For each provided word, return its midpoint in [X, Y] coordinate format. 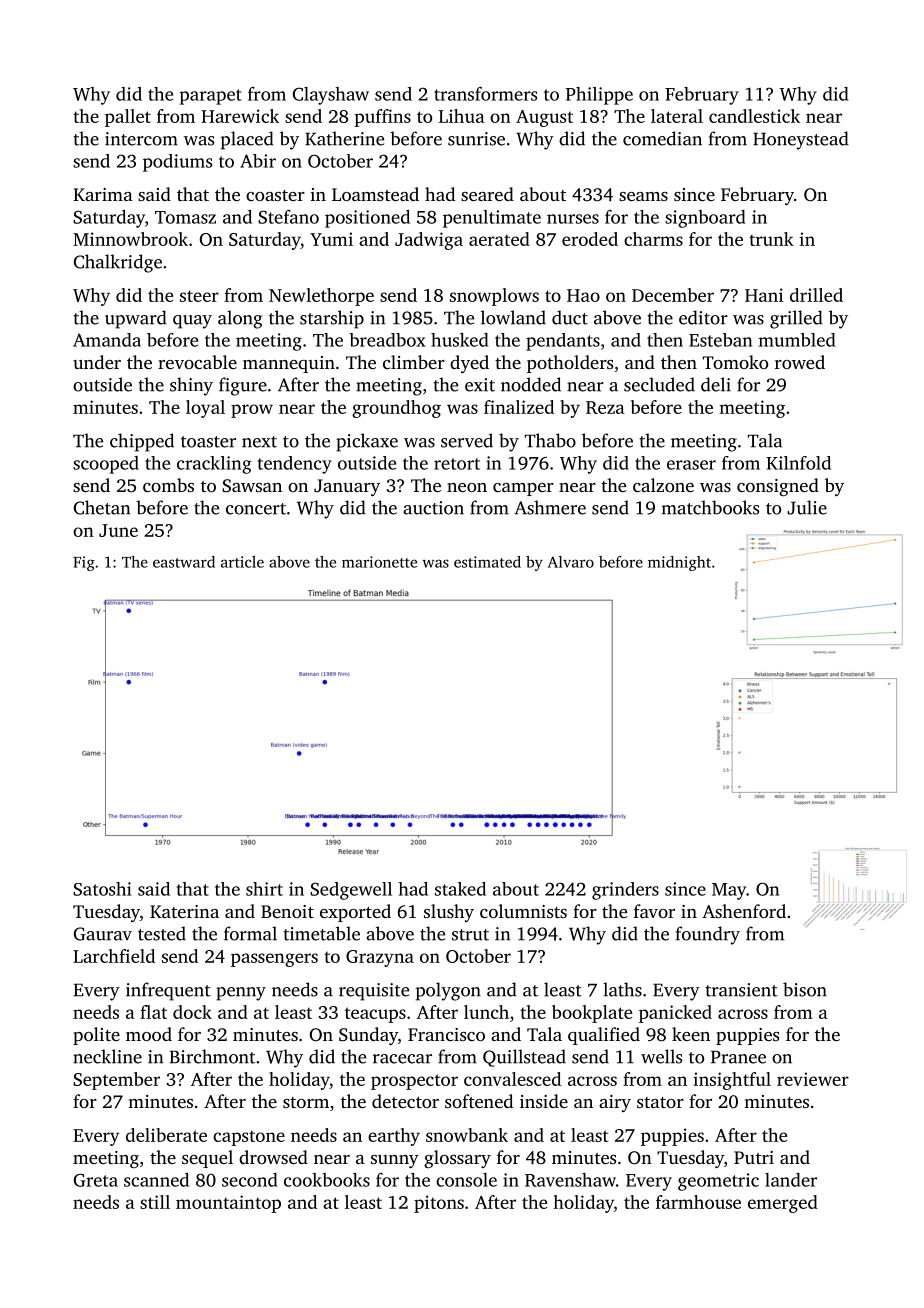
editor [703, 317]
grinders [625, 891]
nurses [573, 219]
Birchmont [212, 1056]
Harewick [240, 116]
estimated [487, 562]
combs [168, 485]
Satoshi [102, 889]
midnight [679, 563]
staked [460, 889]
